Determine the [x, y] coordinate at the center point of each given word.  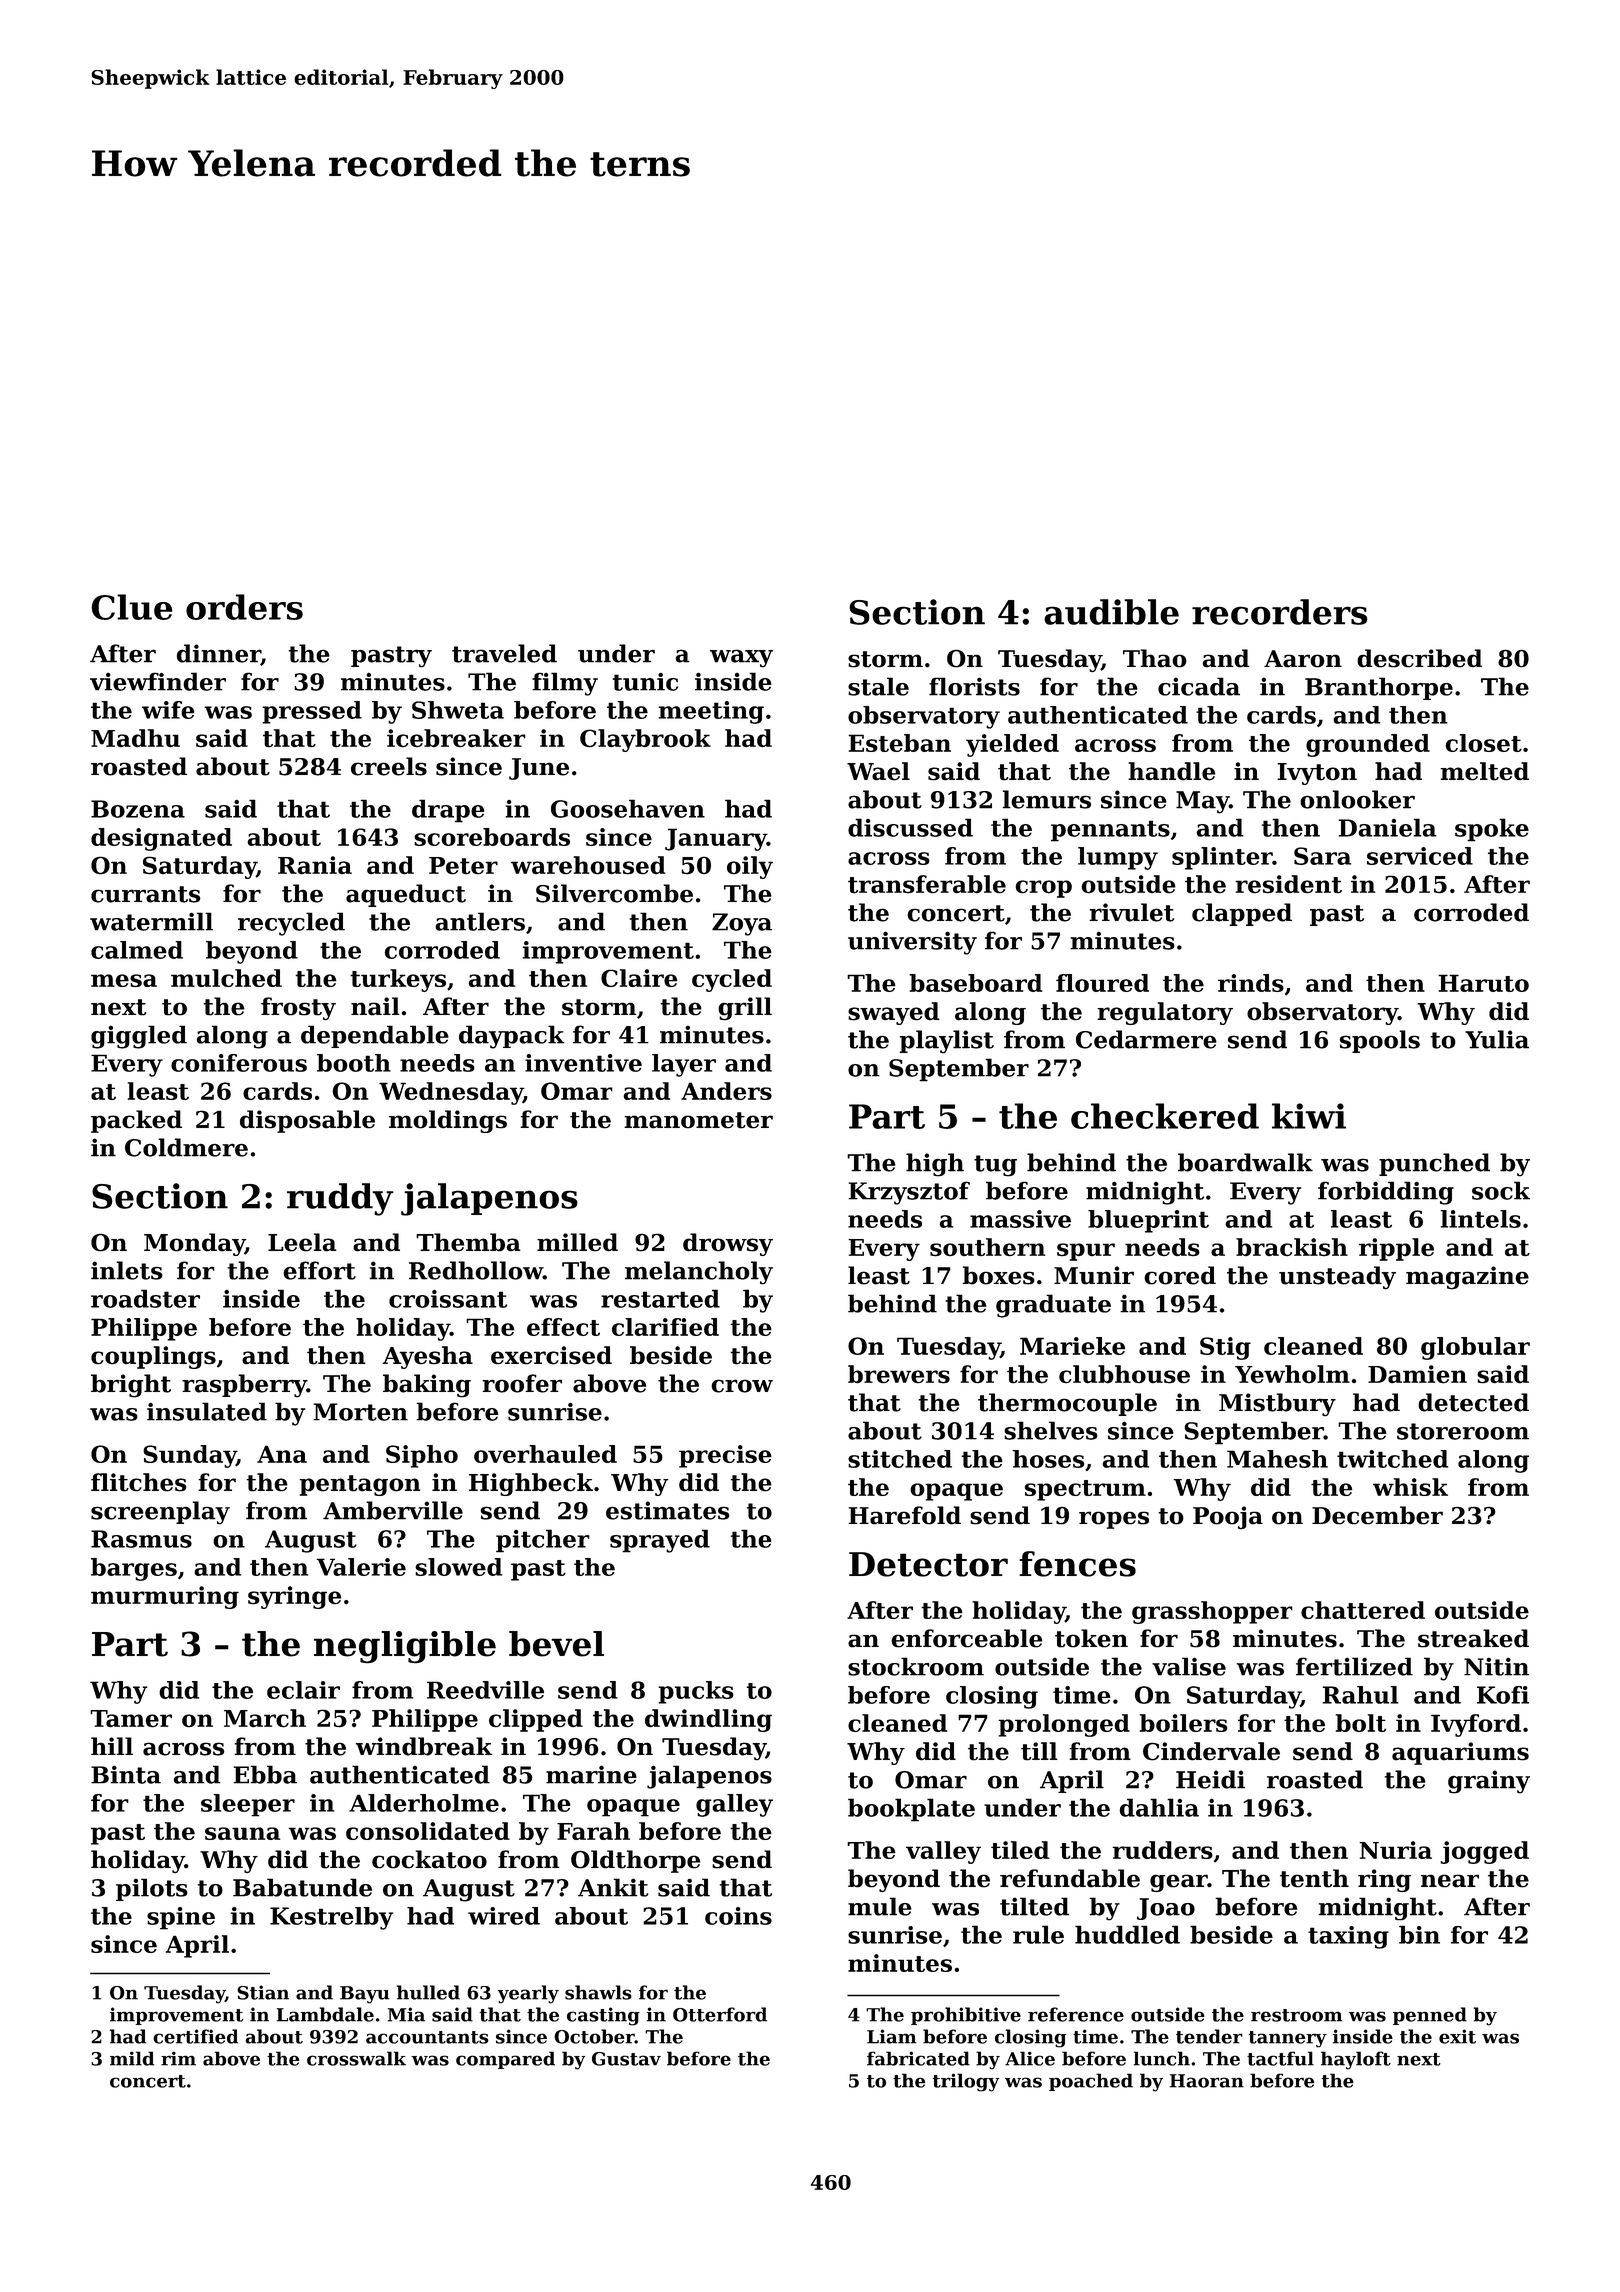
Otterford [720, 2014]
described [1419, 658]
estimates [668, 1510]
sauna [242, 1833]
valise [1189, 1666]
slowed [458, 1567]
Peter [463, 866]
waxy [741, 658]
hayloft [1356, 2060]
